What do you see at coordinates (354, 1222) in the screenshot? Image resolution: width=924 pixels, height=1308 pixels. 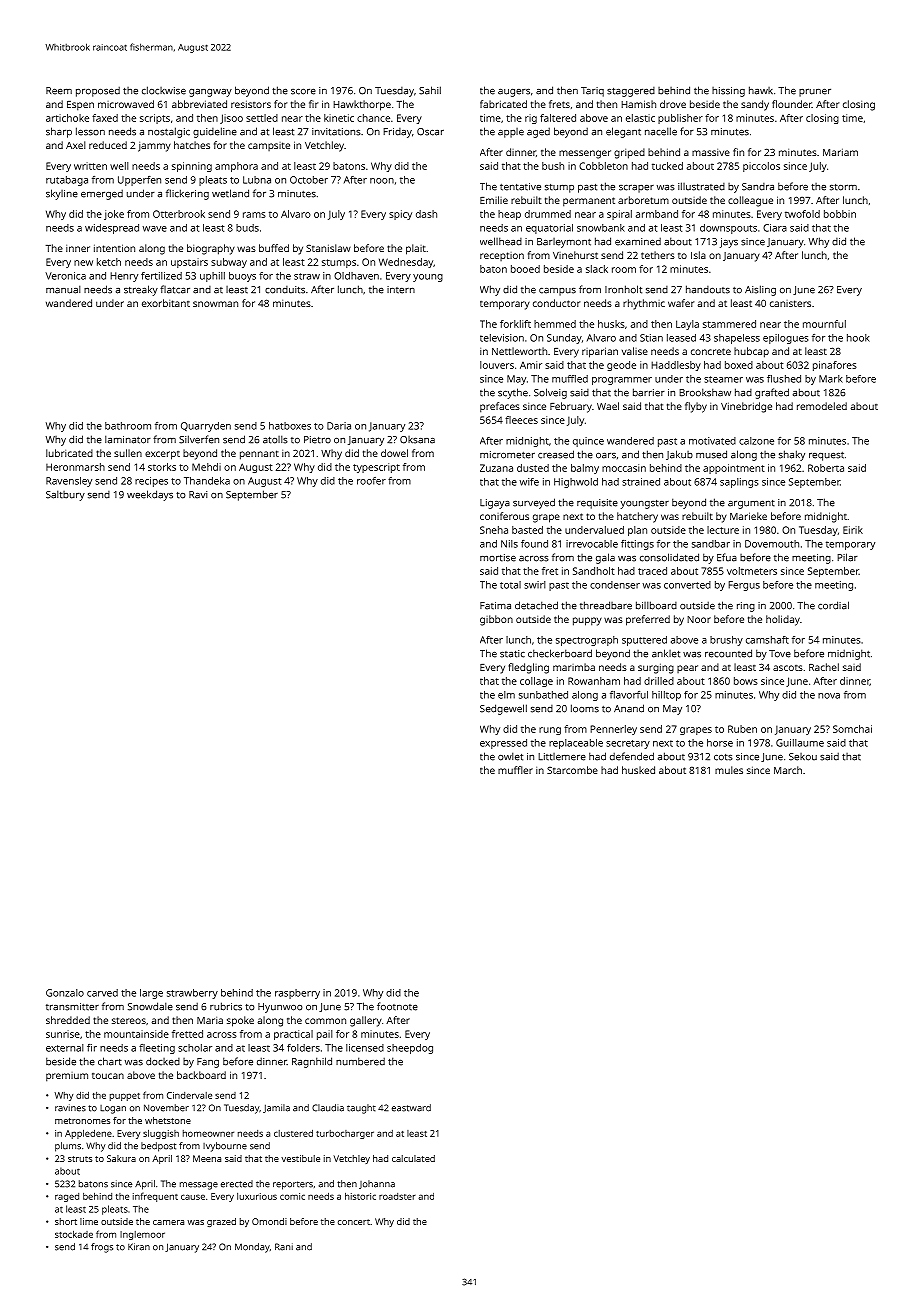 I see `concert` at bounding box center [354, 1222].
